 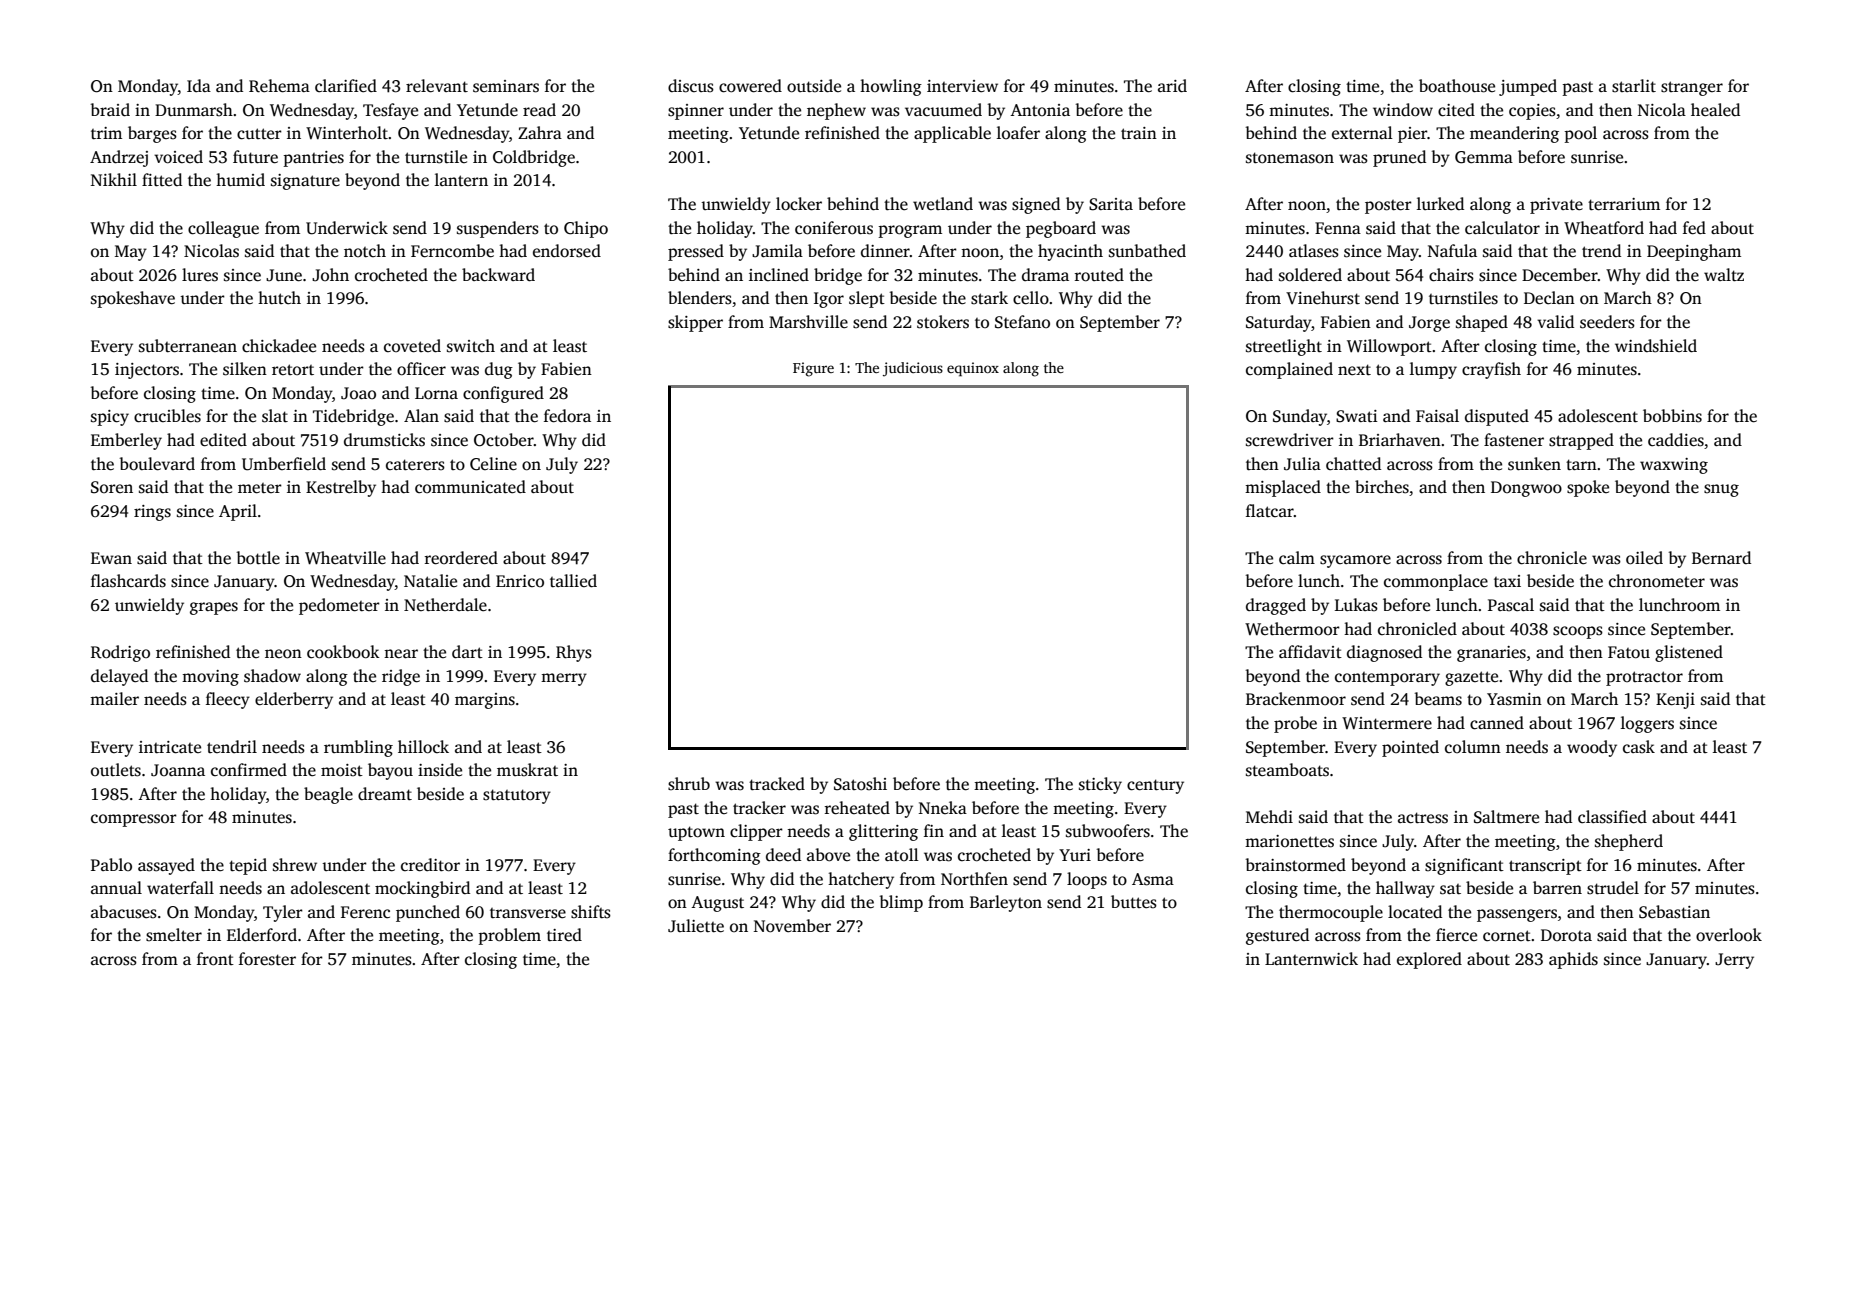 What do you see at coordinates (506, 86) in the document?
I see `seminars` at bounding box center [506, 86].
